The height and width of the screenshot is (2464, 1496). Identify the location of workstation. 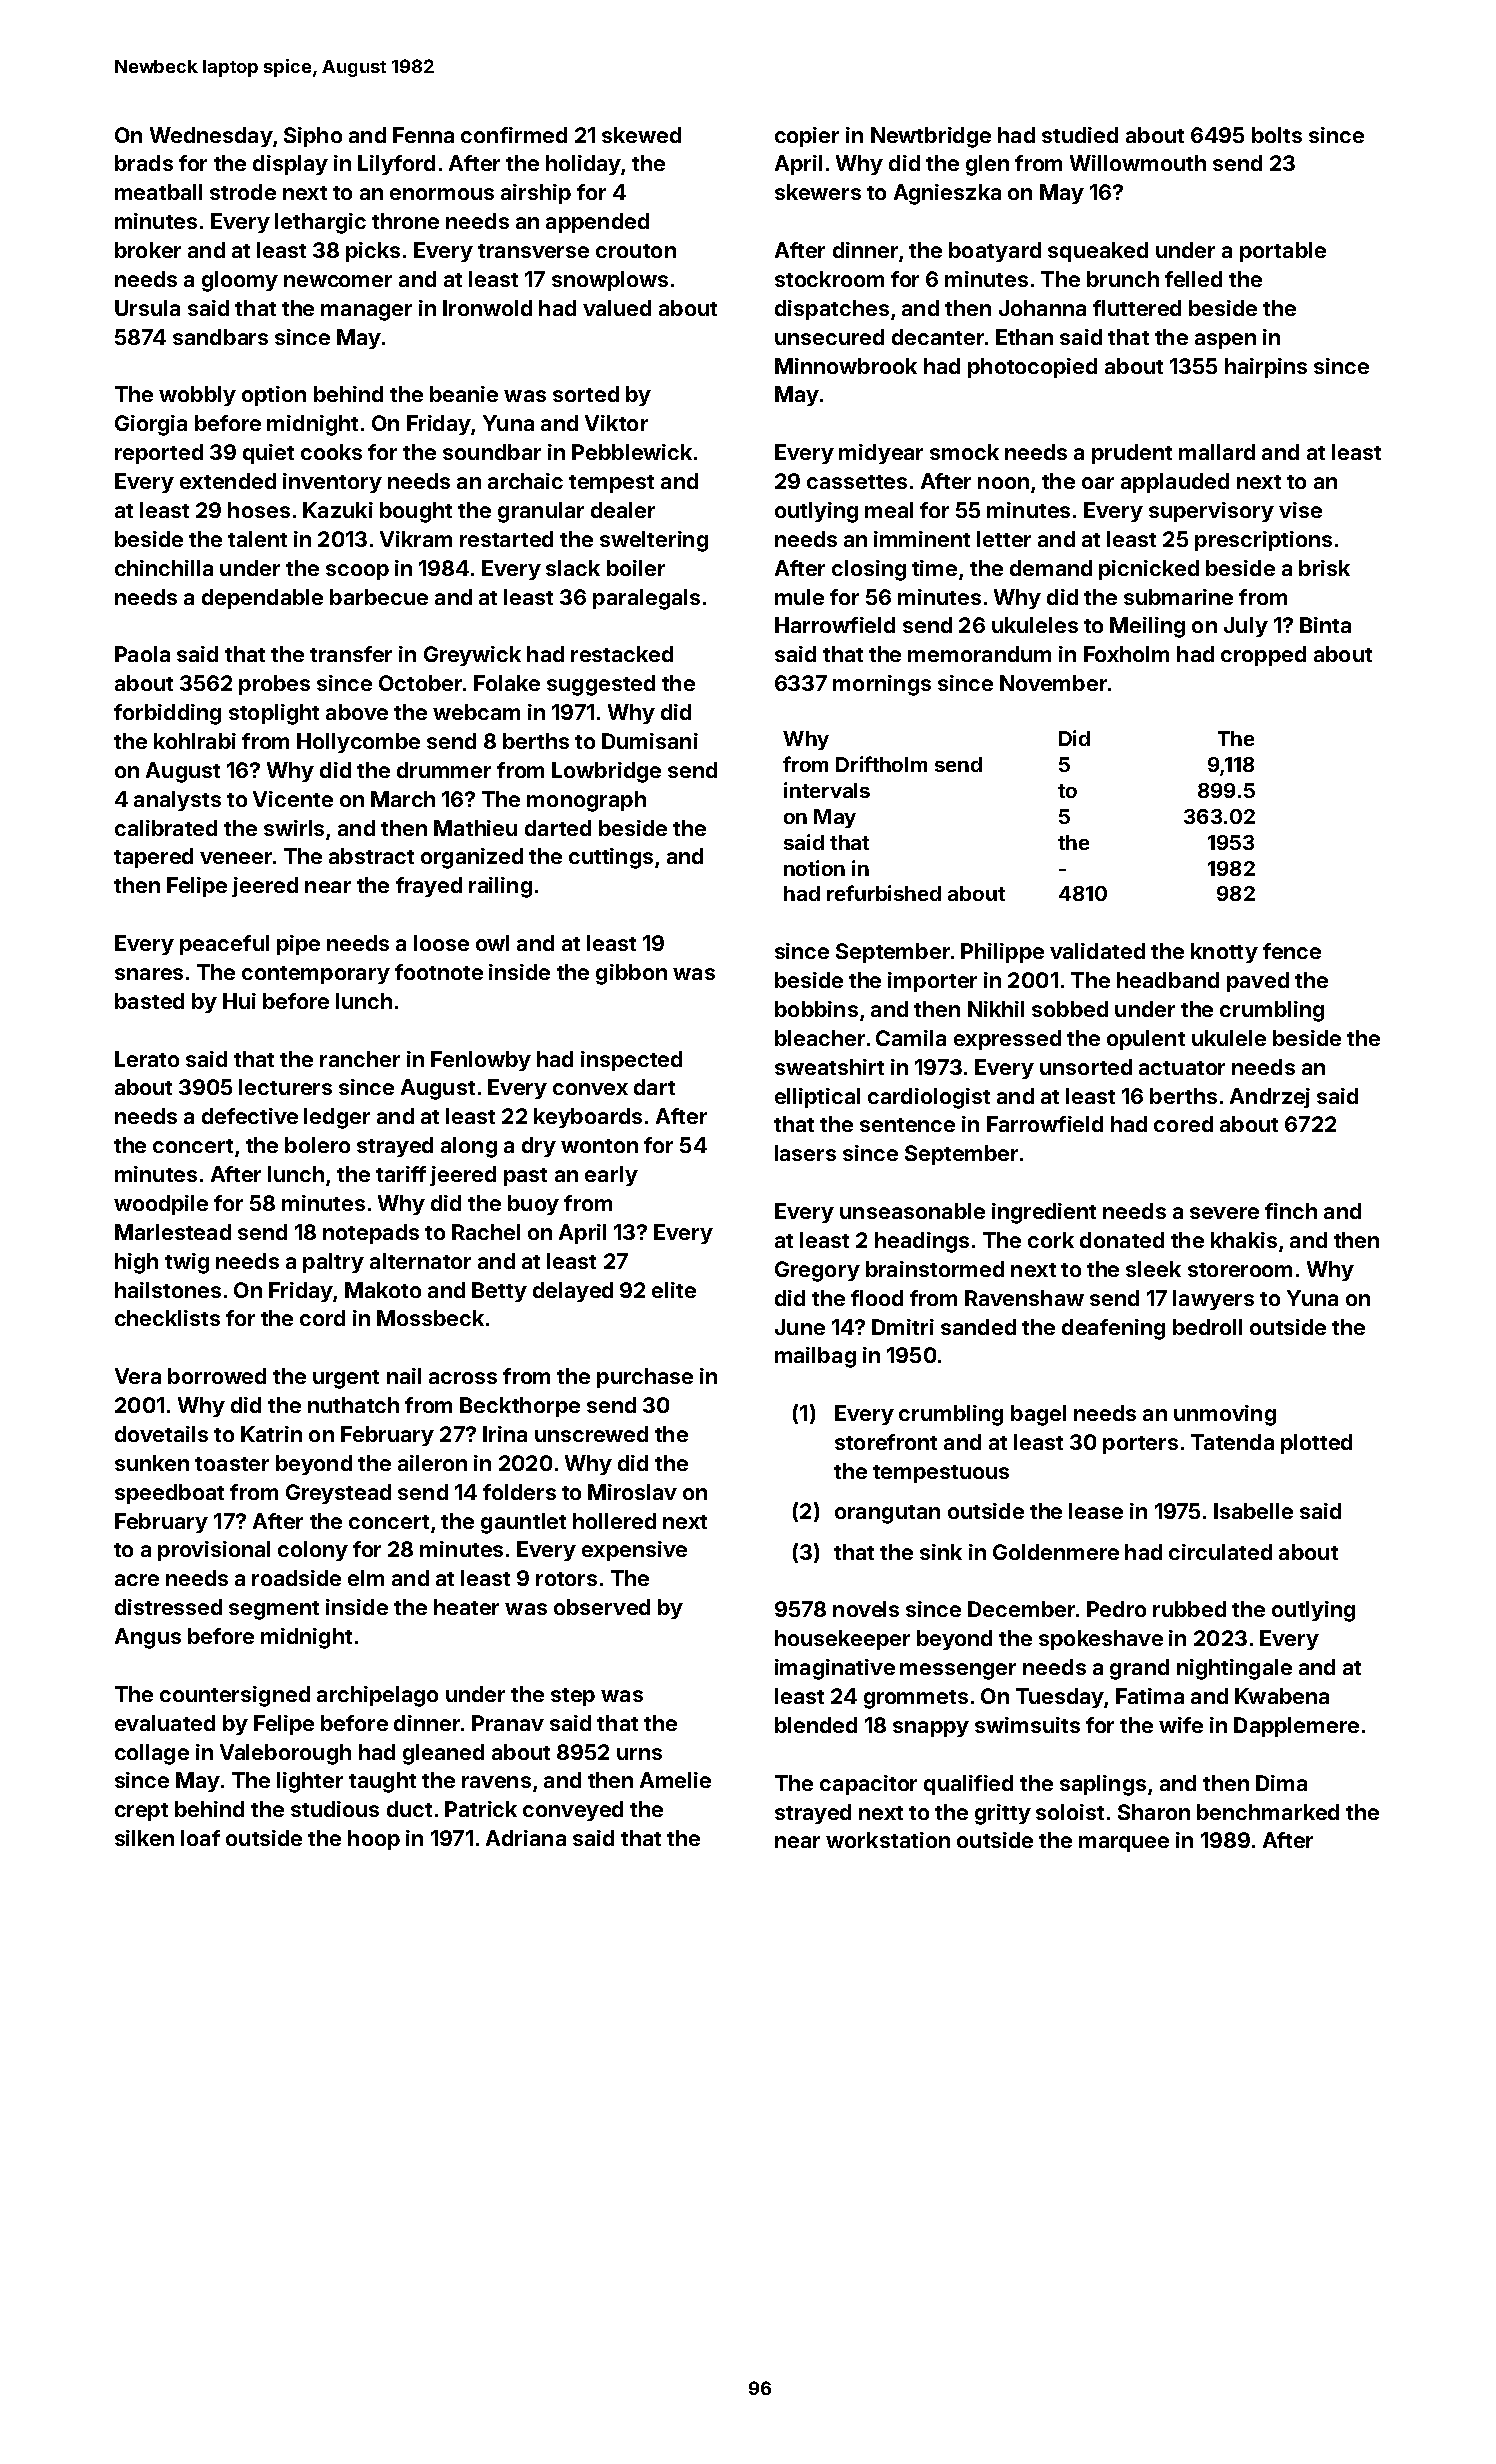
(888, 1840).
